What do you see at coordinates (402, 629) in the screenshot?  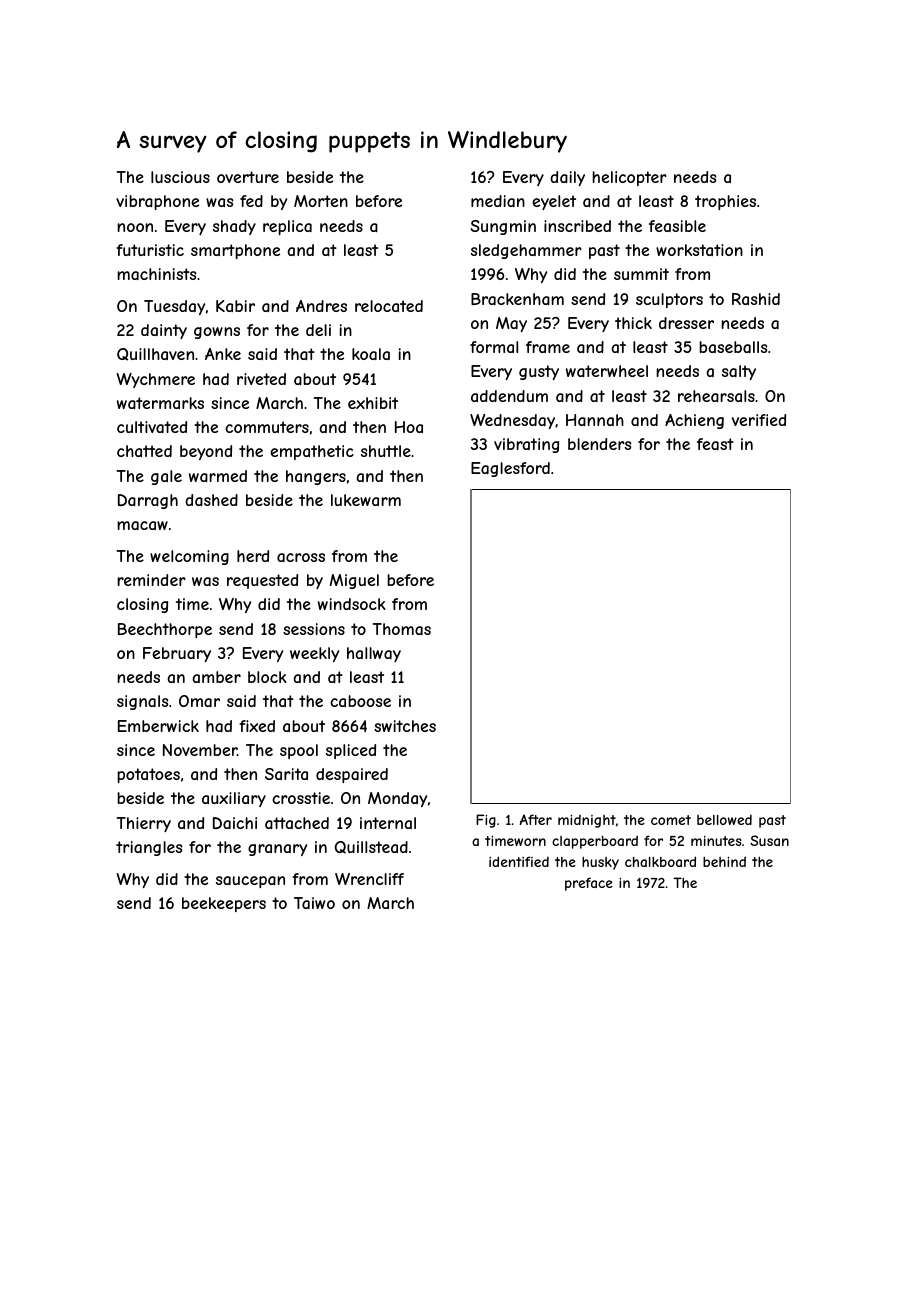 I see `Thomas` at bounding box center [402, 629].
